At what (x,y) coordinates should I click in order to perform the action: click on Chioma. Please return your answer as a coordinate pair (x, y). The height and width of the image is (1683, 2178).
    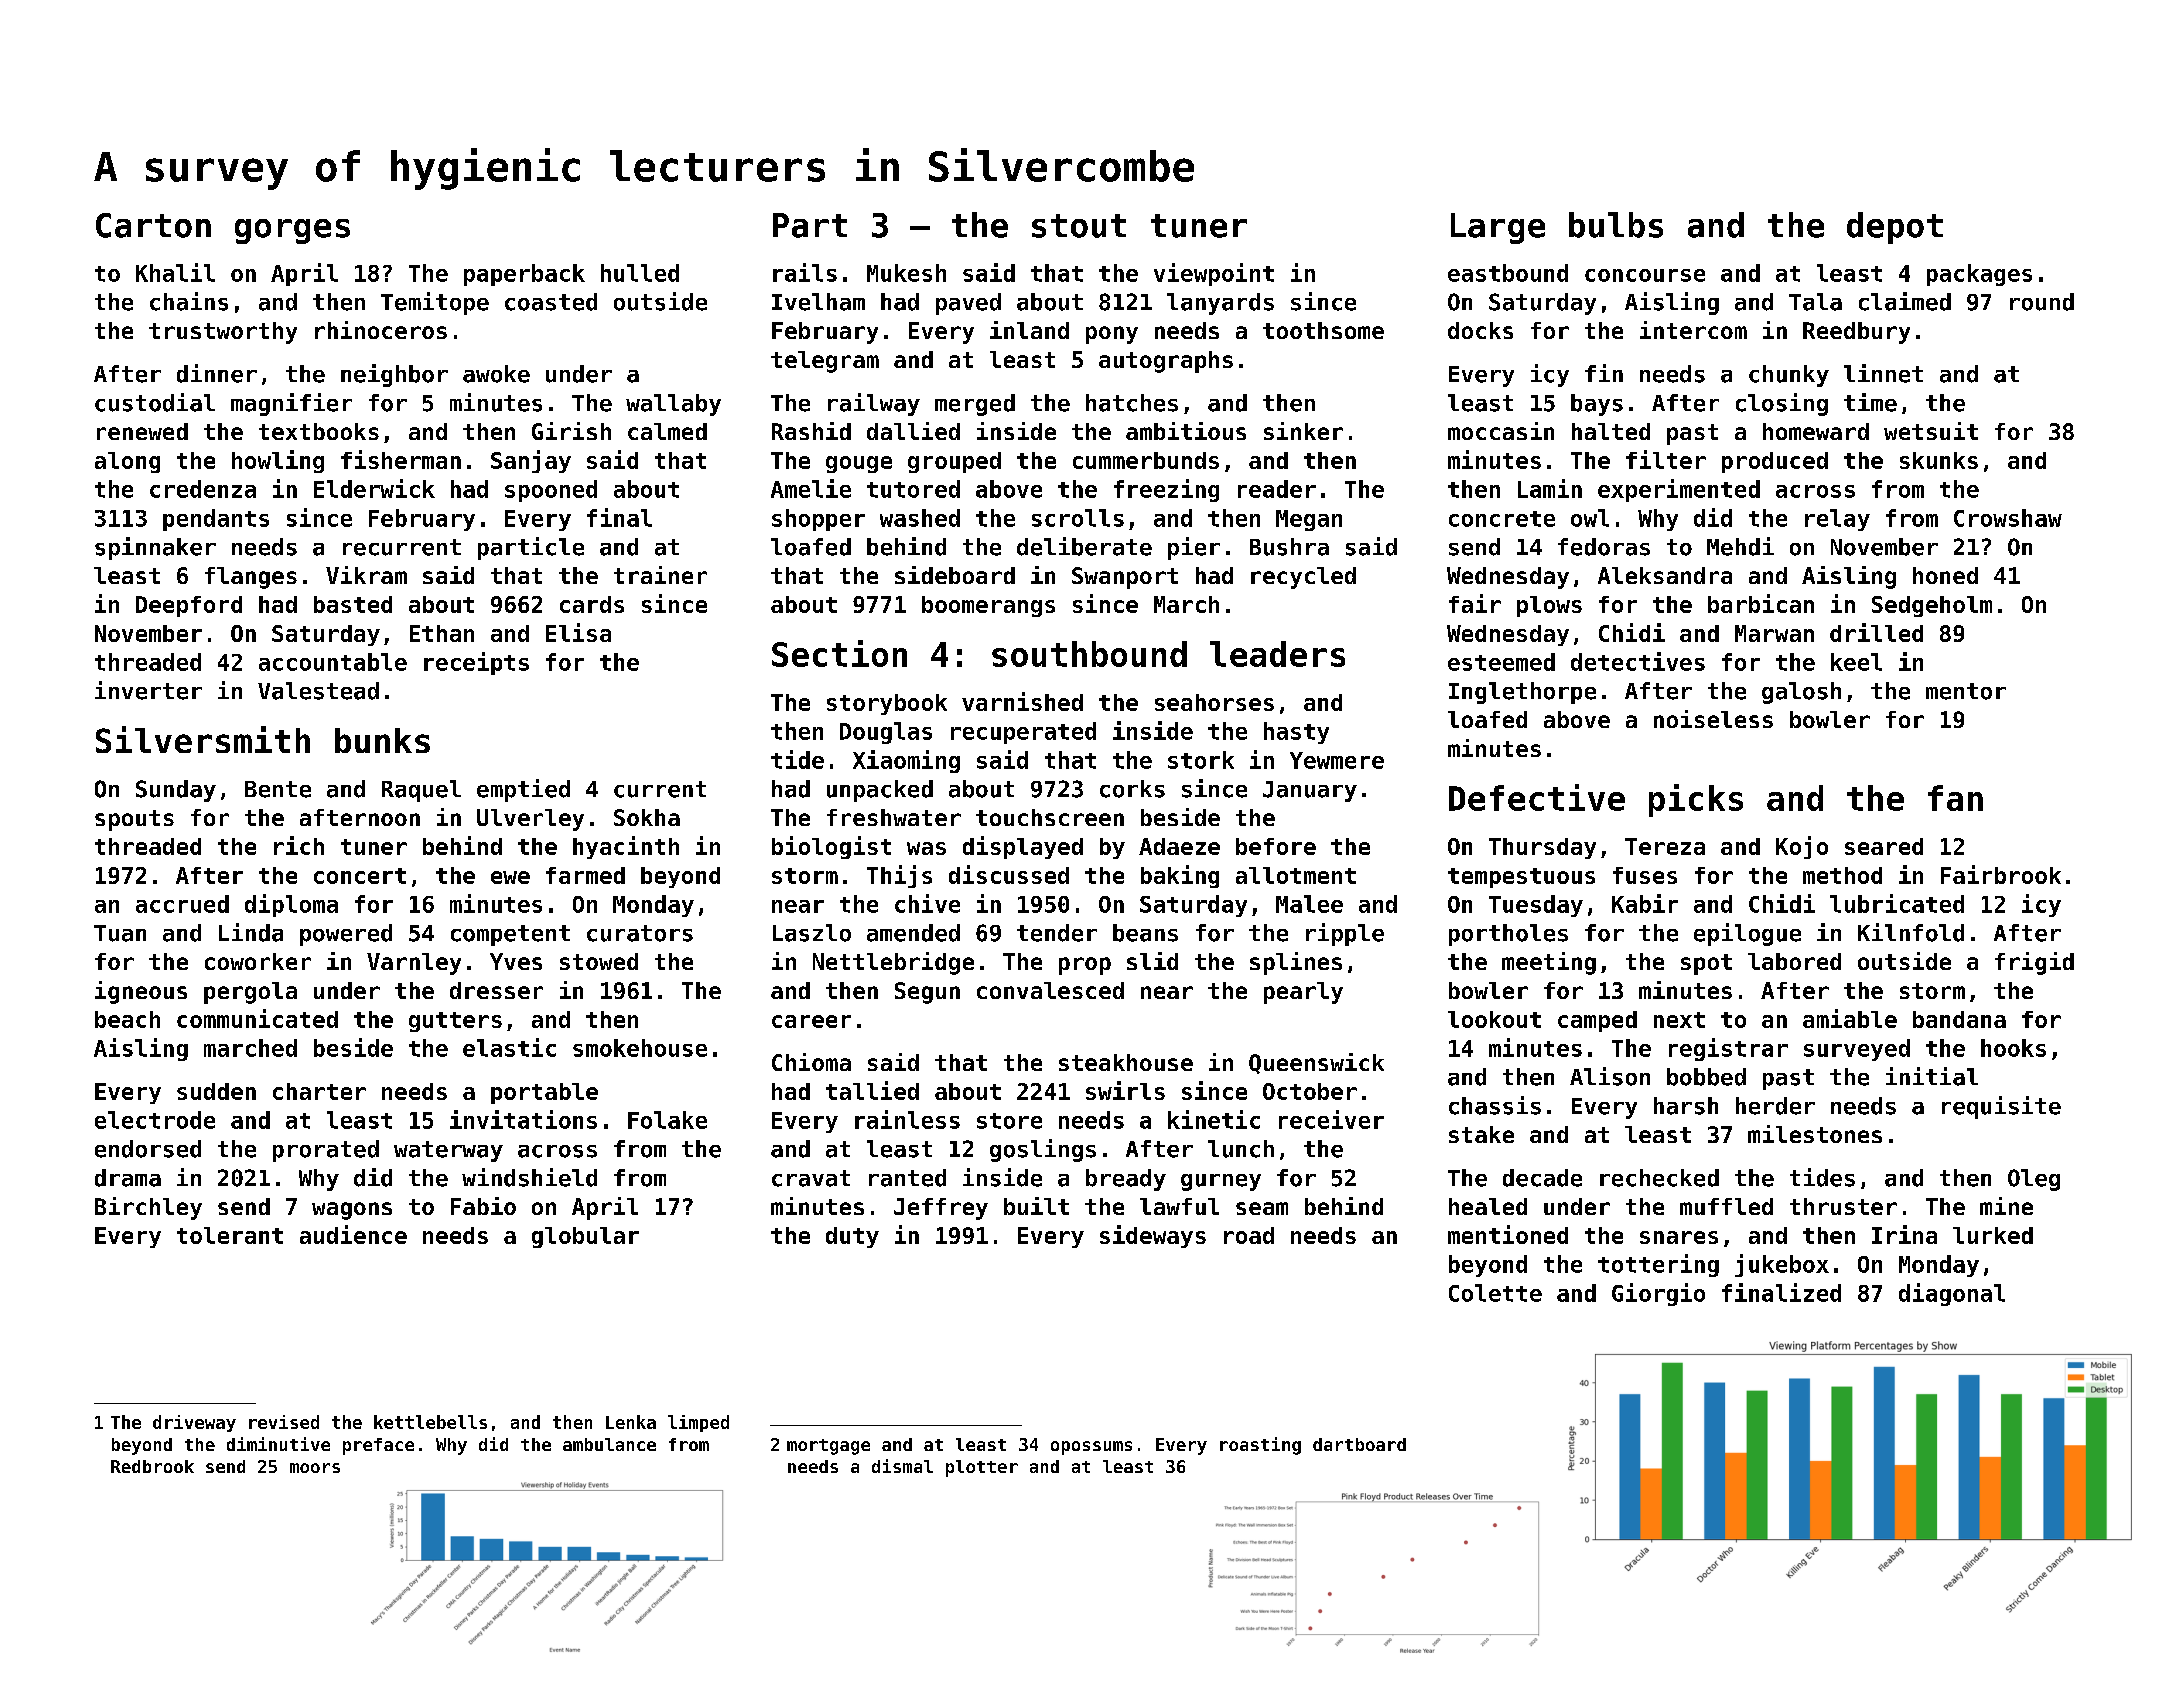
    Looking at the image, I should click on (811, 1062).
